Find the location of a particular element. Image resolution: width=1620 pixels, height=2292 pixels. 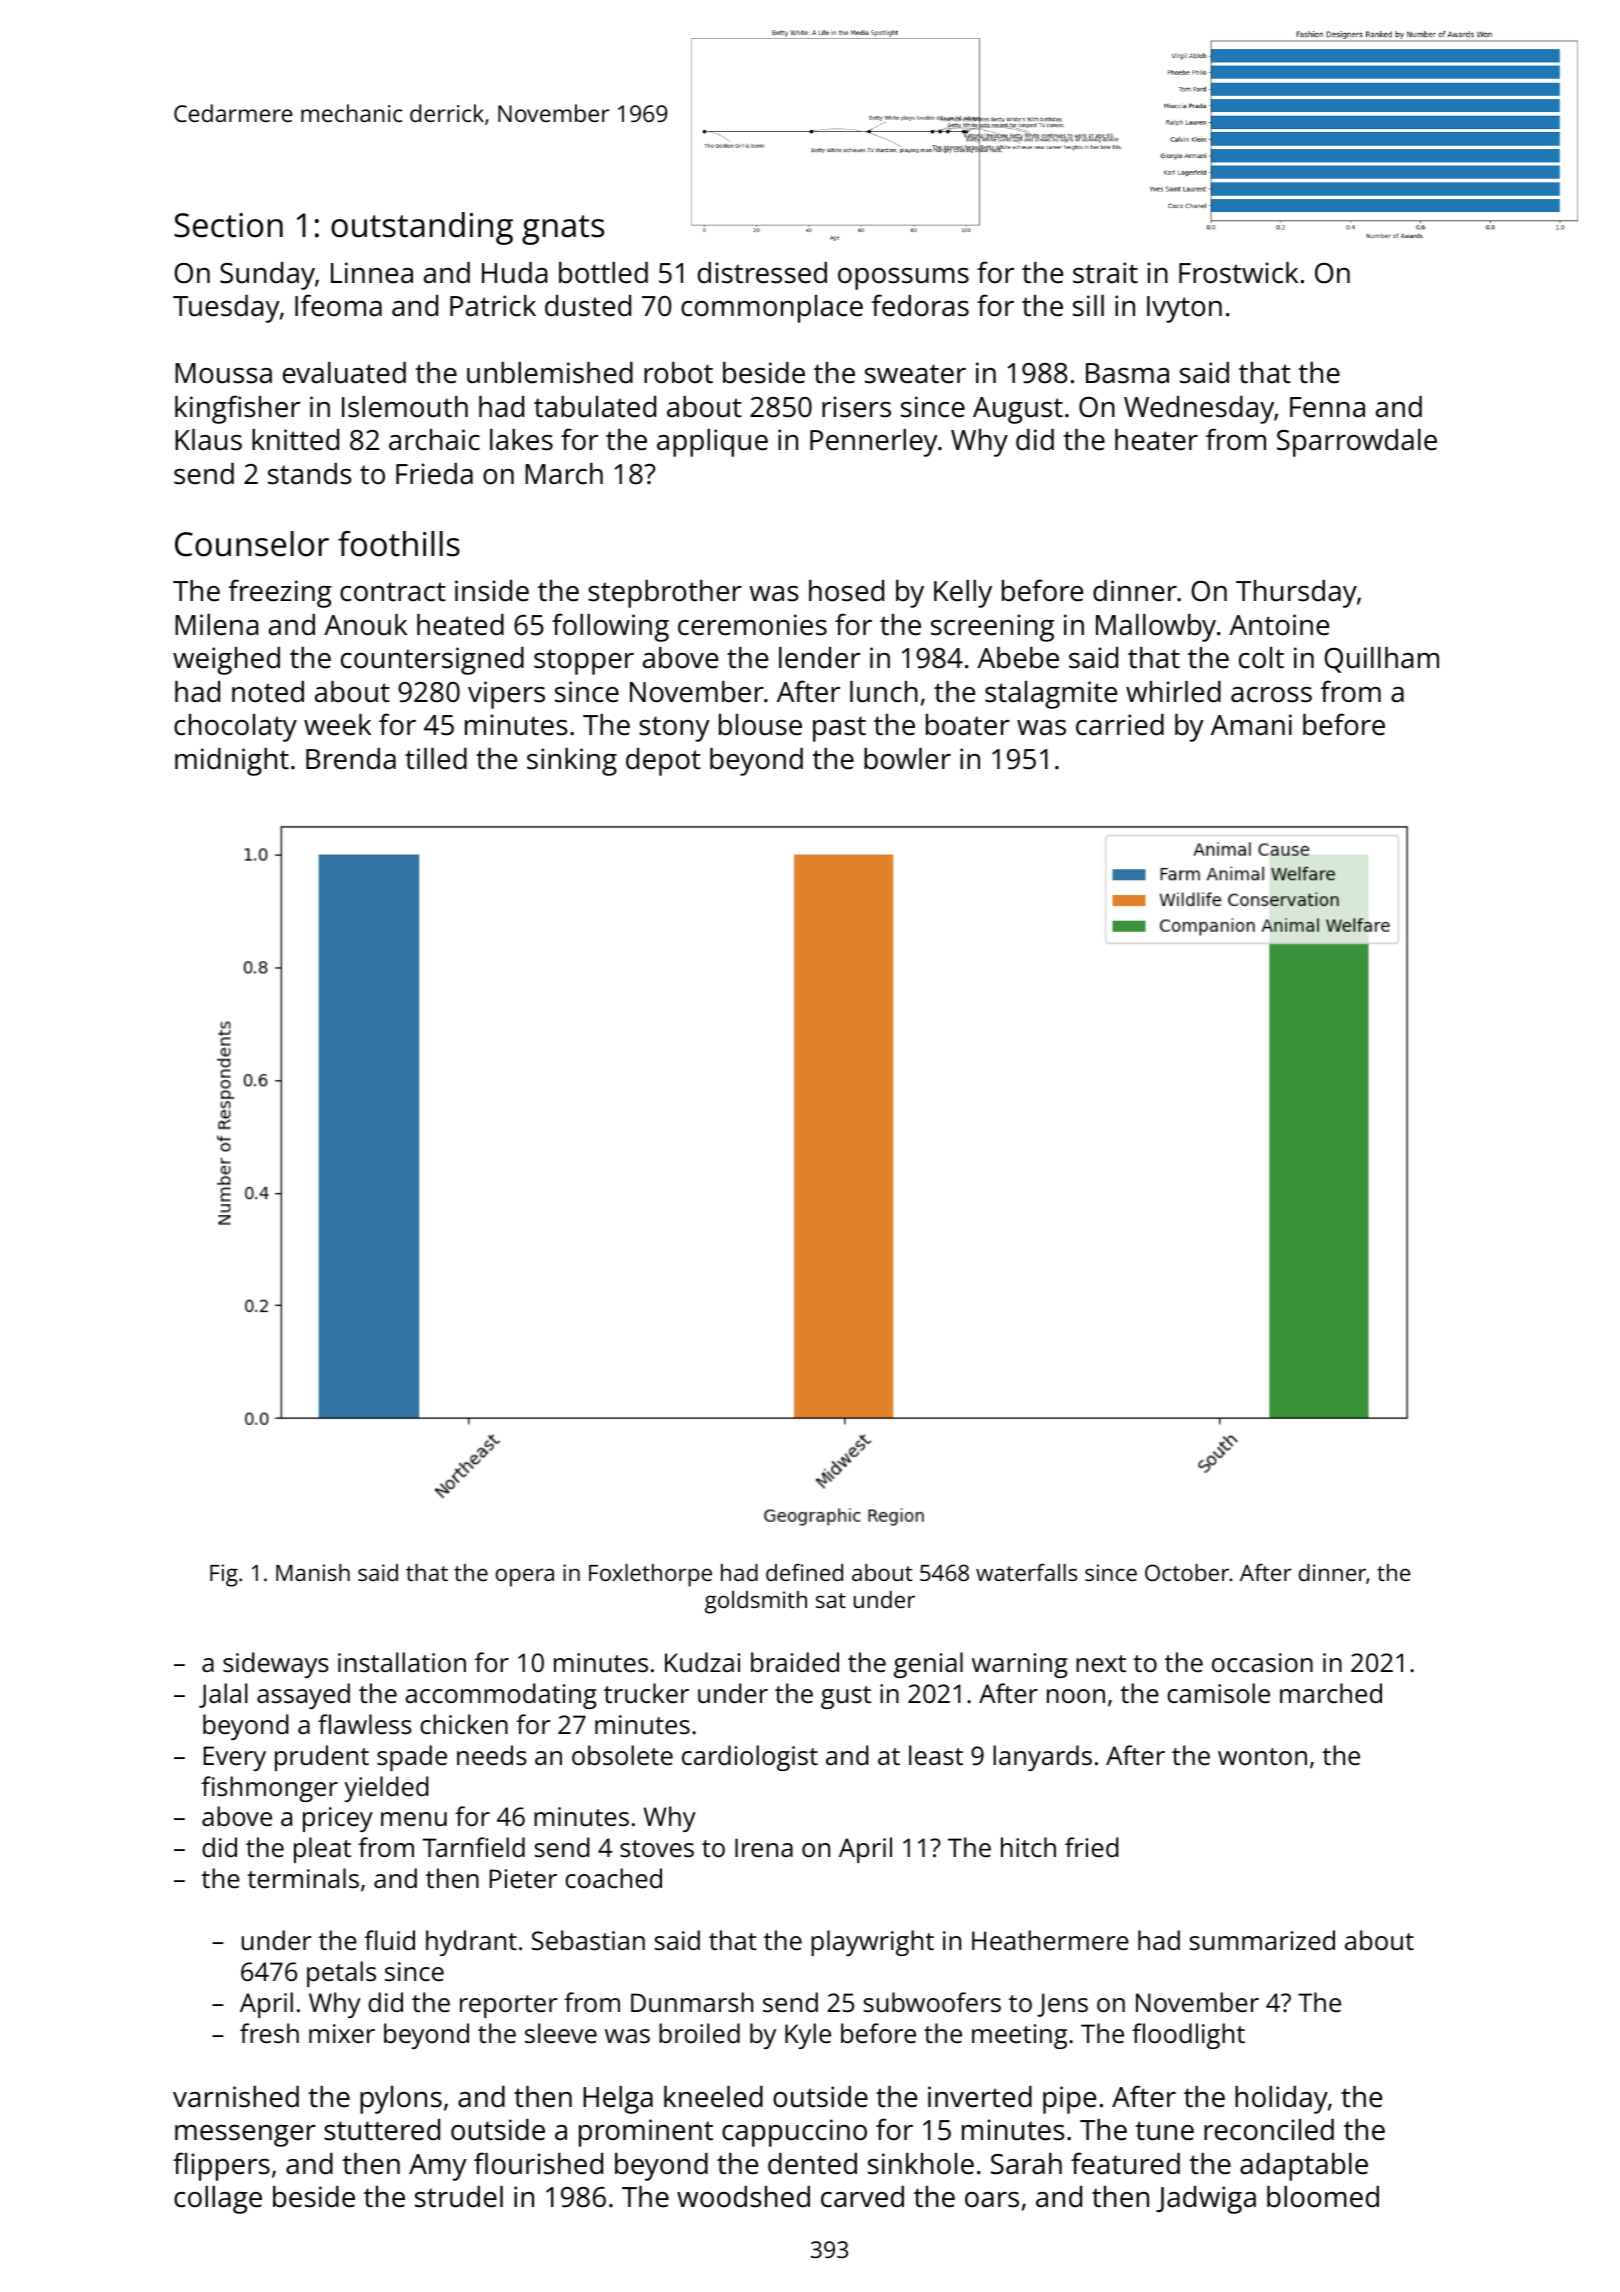

Moussa is located at coordinates (223, 373).
